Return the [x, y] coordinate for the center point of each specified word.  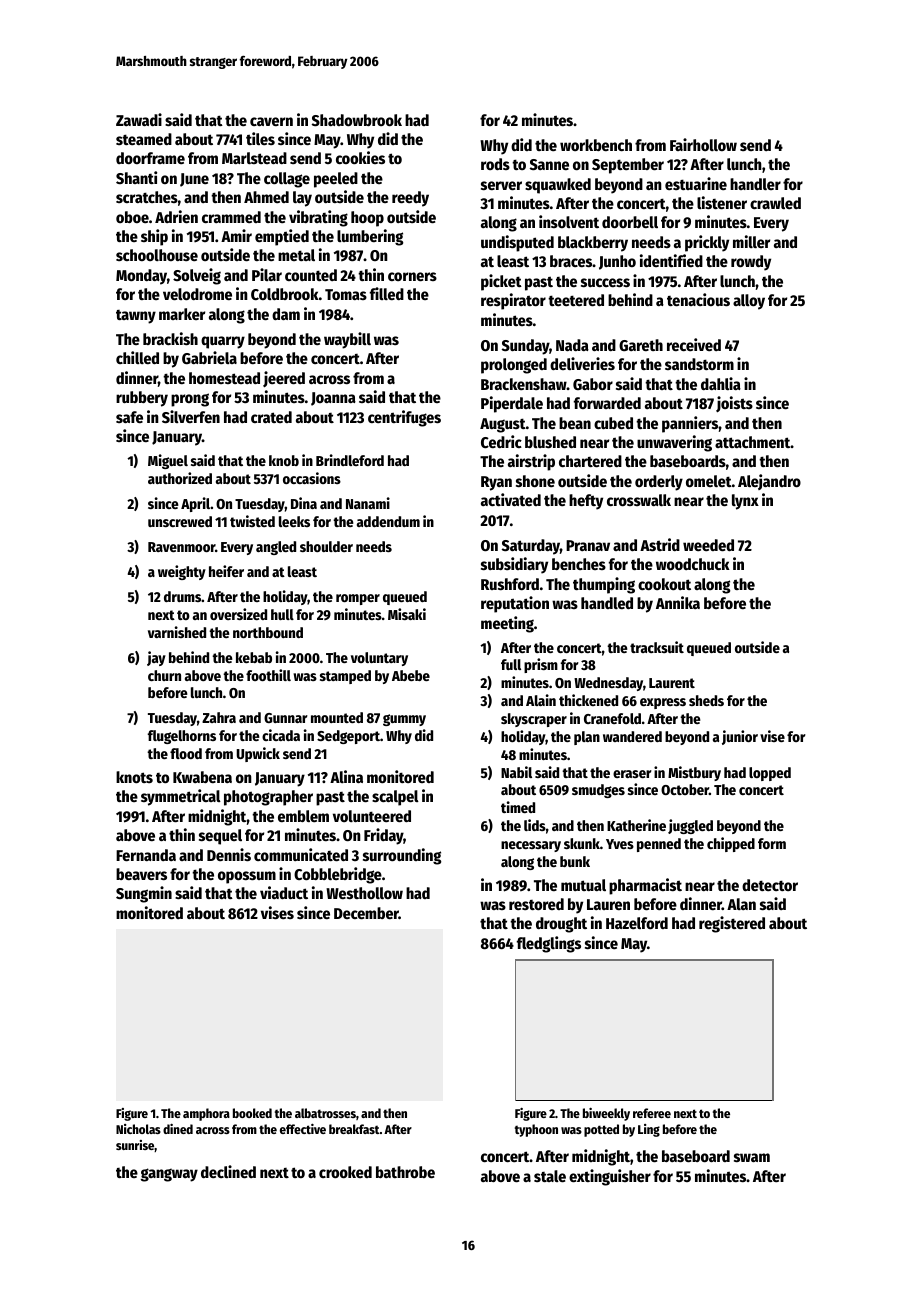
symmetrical [181, 797]
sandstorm [699, 364]
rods [495, 164]
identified [671, 260]
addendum [388, 521]
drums [182, 596]
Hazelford [637, 923]
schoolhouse [157, 255]
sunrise [135, 1146]
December [366, 913]
